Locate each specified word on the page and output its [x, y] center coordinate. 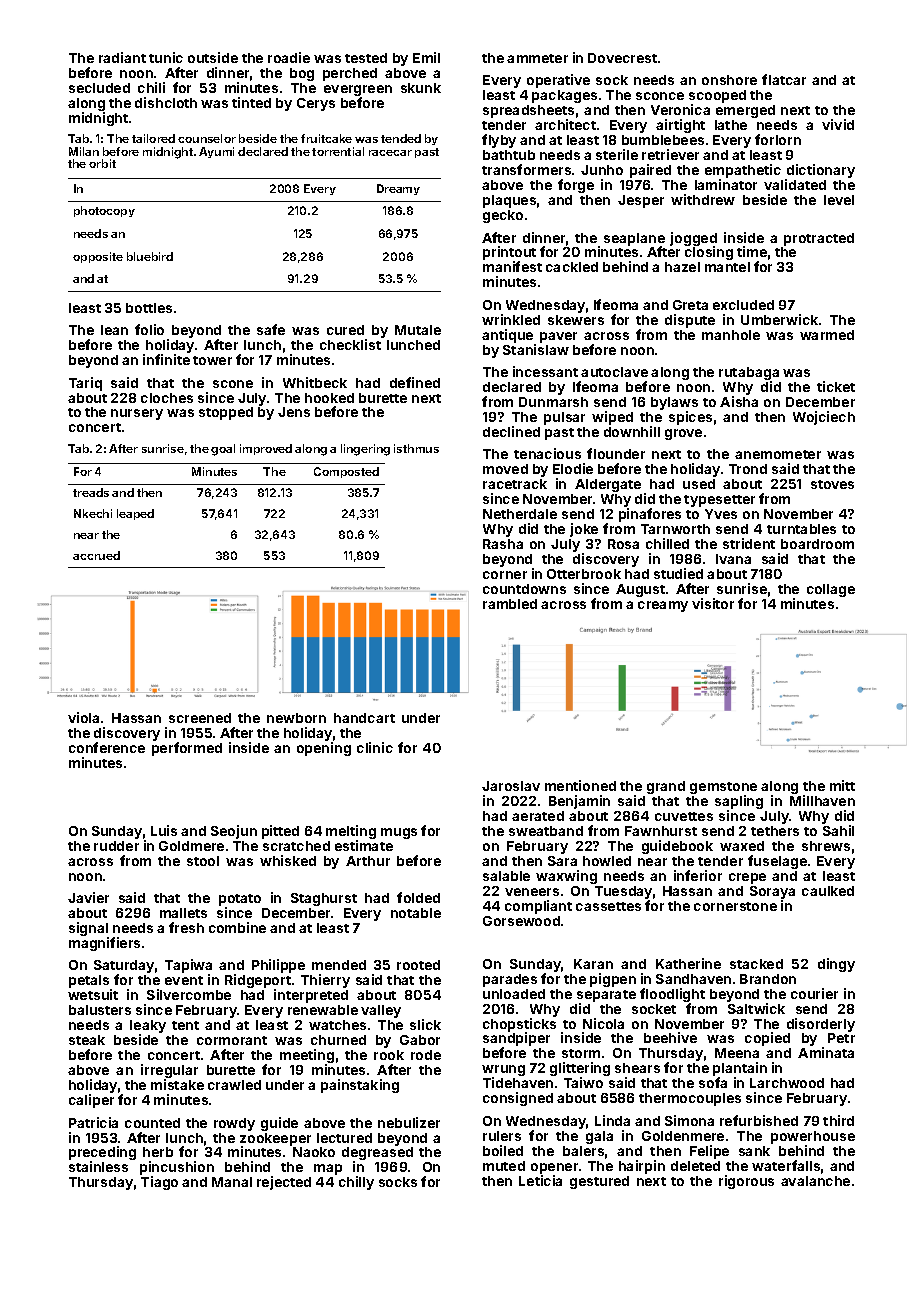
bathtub [509, 155]
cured [345, 330]
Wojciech [824, 418]
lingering [365, 450]
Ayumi [216, 152]
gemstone [723, 788]
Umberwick [779, 319]
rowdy [234, 1124]
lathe [731, 125]
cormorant [232, 1040]
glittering [580, 1070]
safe [271, 329]
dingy [836, 965]
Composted [346, 472]
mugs [399, 833]
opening [324, 749]
